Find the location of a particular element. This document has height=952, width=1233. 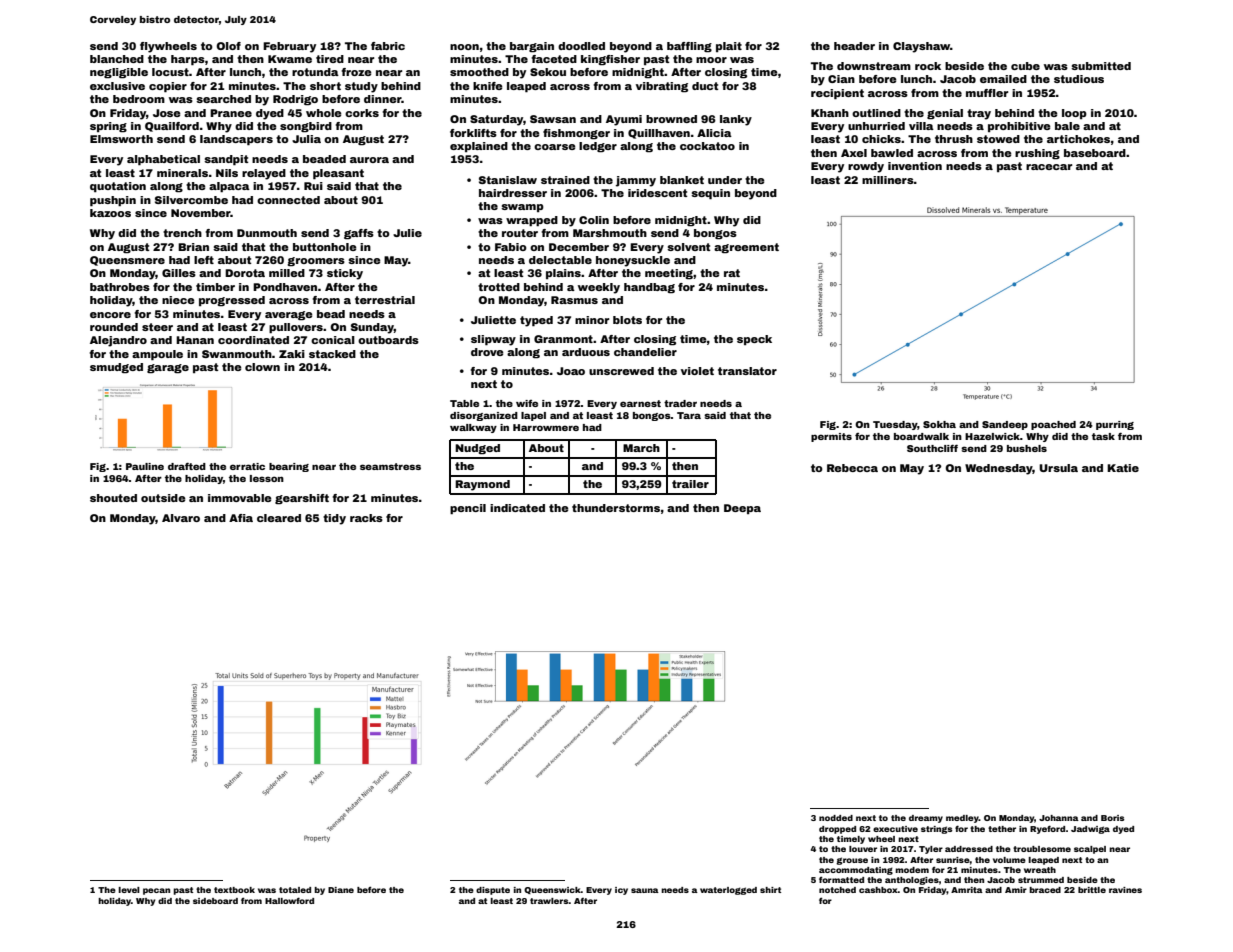

Diane is located at coordinates (341, 890).
